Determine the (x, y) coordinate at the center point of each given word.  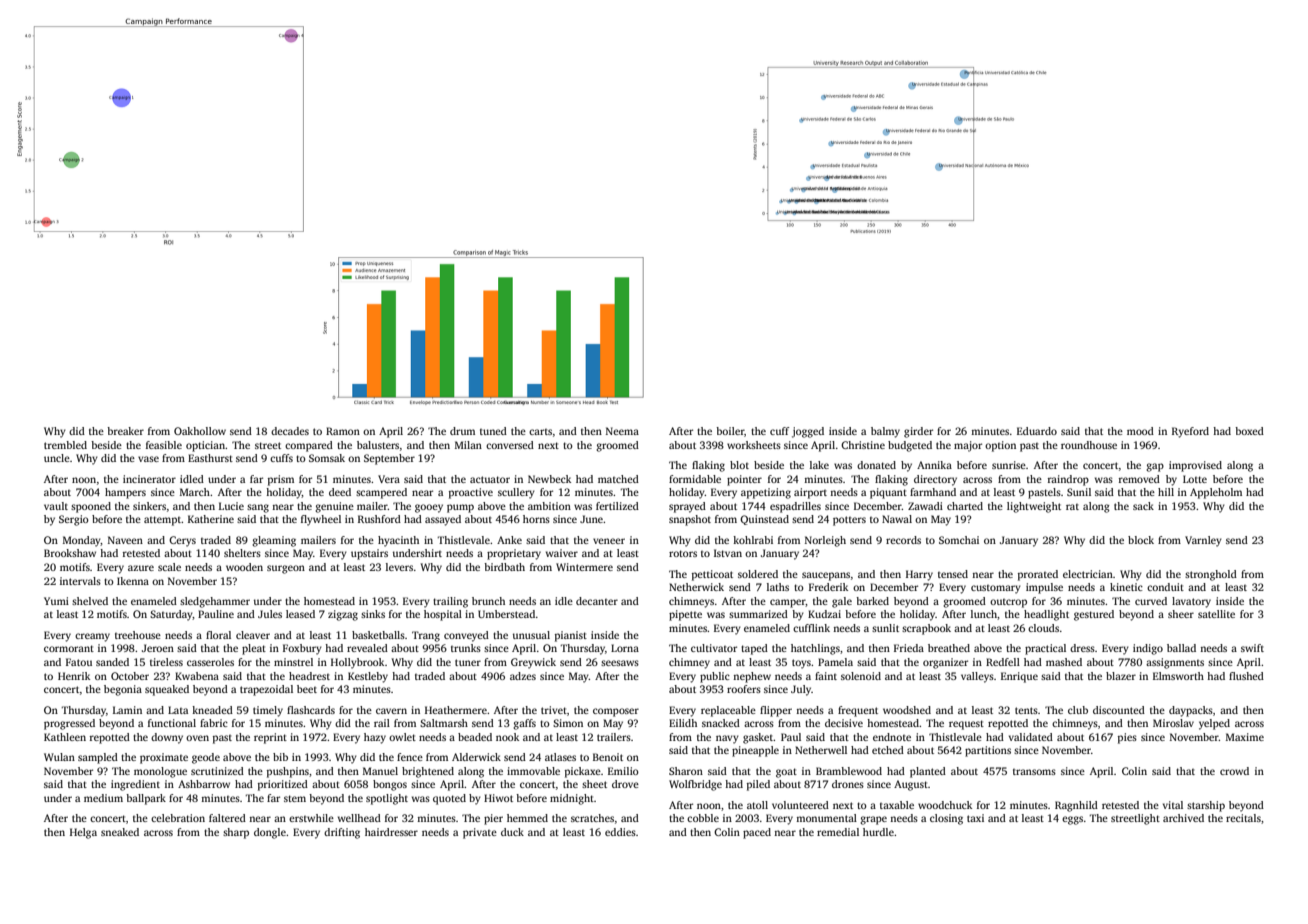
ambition (549, 506)
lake (819, 465)
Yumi (56, 601)
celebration (178, 818)
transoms (1034, 772)
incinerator (149, 479)
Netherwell (821, 750)
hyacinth (398, 541)
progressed (69, 724)
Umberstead (507, 614)
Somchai (959, 540)
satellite (1216, 614)
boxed (1249, 431)
